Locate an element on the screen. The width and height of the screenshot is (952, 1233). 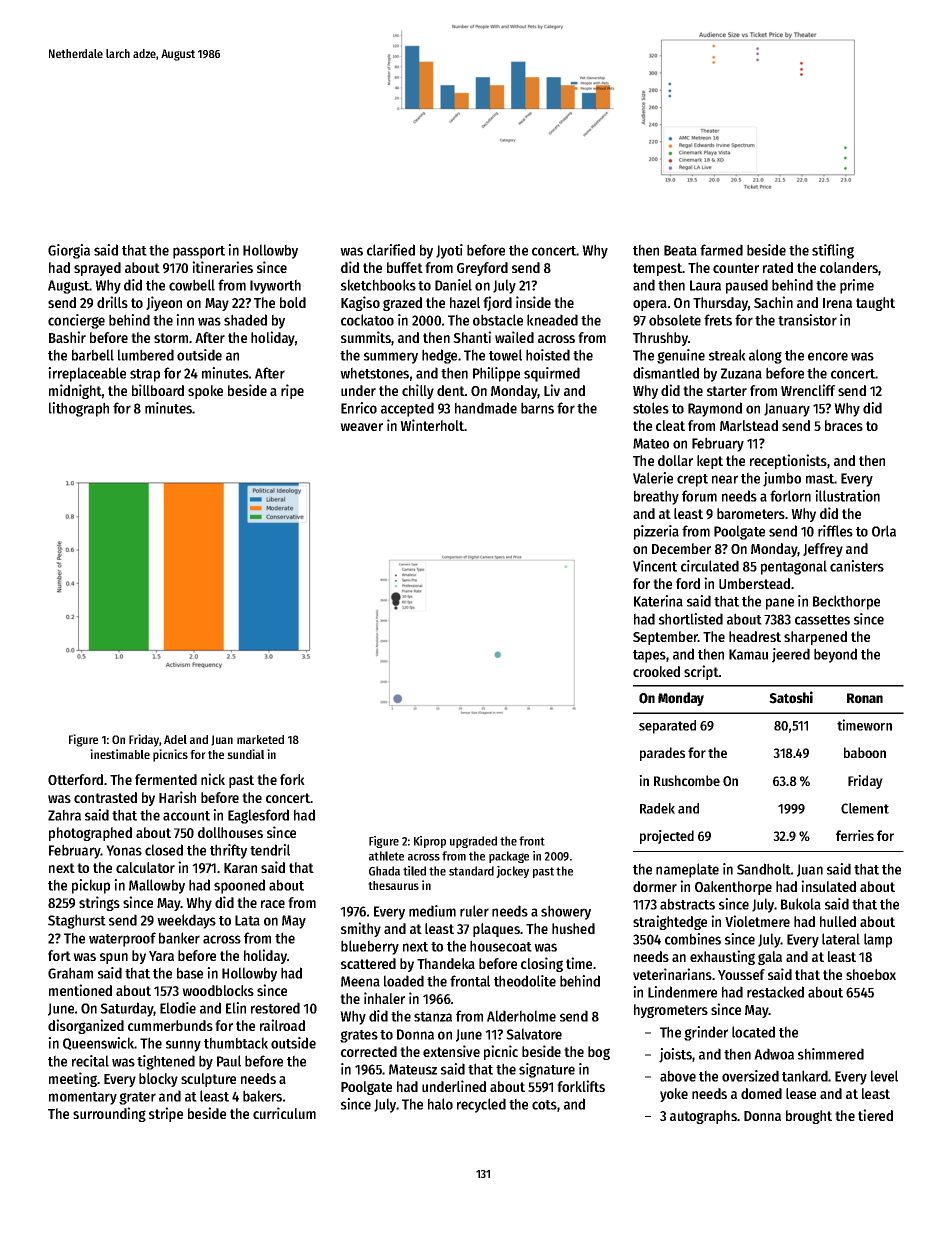
starter is located at coordinates (727, 391).
